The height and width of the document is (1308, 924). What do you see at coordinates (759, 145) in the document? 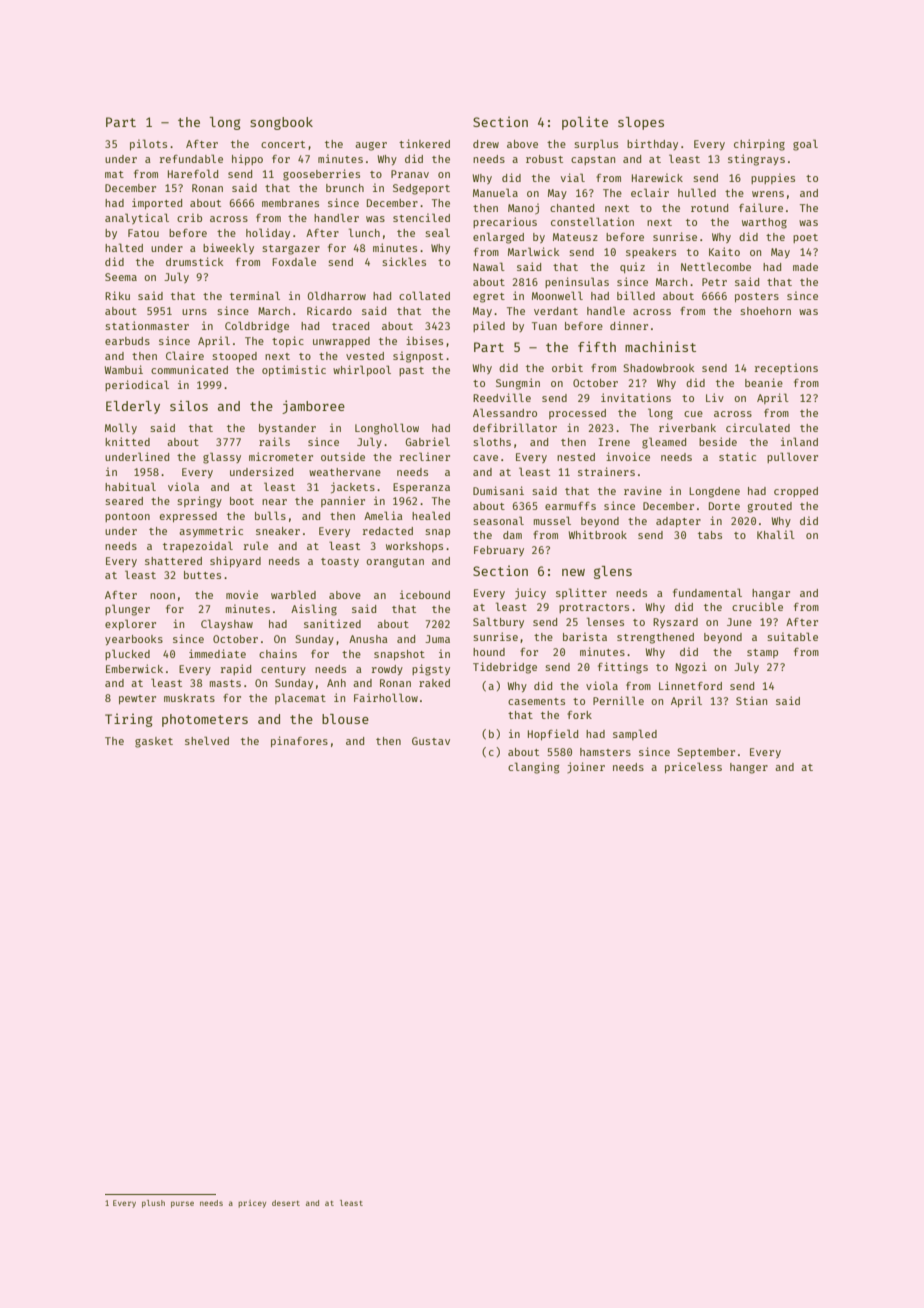
I see `chirping` at bounding box center [759, 145].
